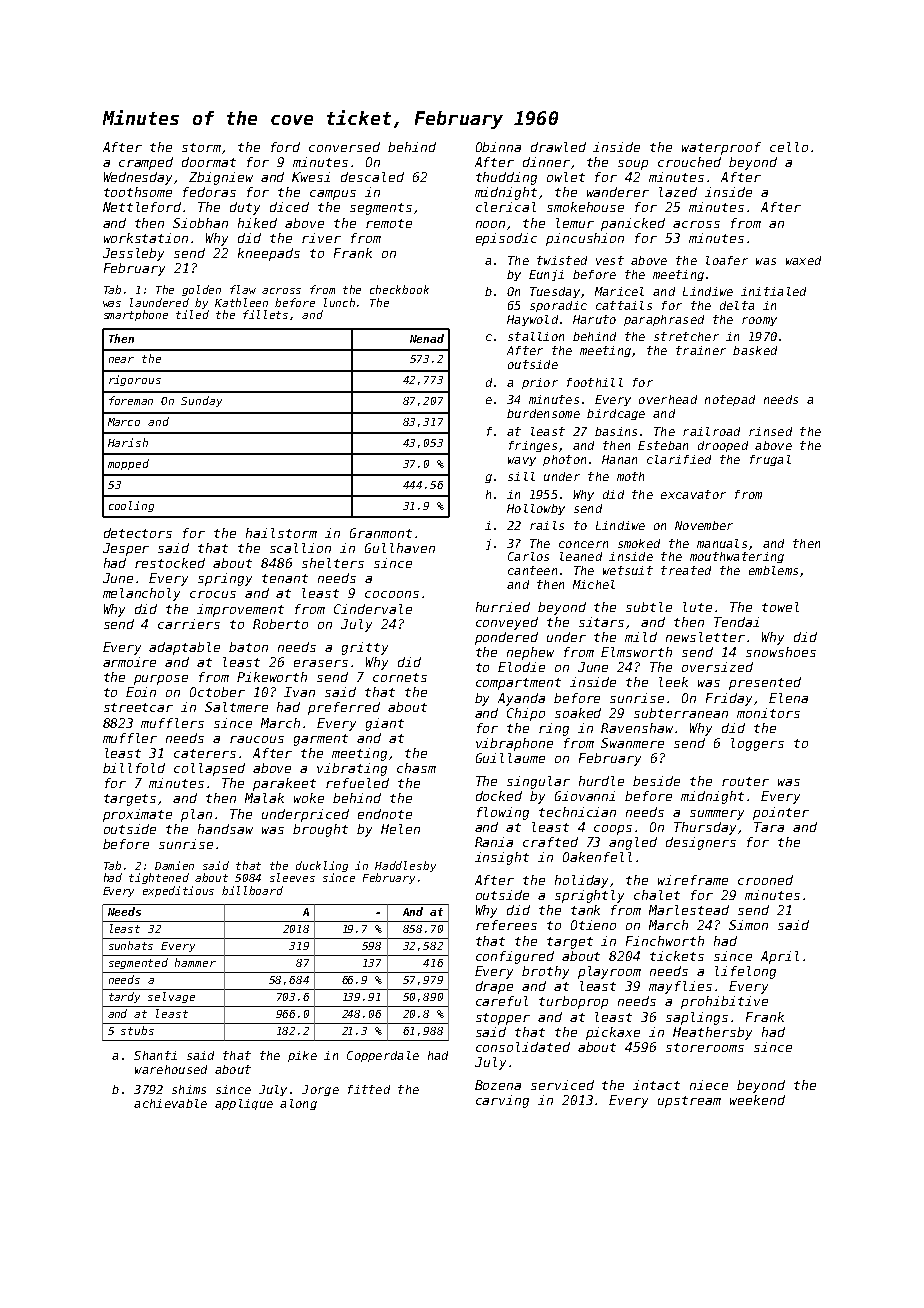 This screenshot has width=924, height=1308. Describe the element at coordinates (730, 400) in the screenshot. I see `notepad` at that location.
